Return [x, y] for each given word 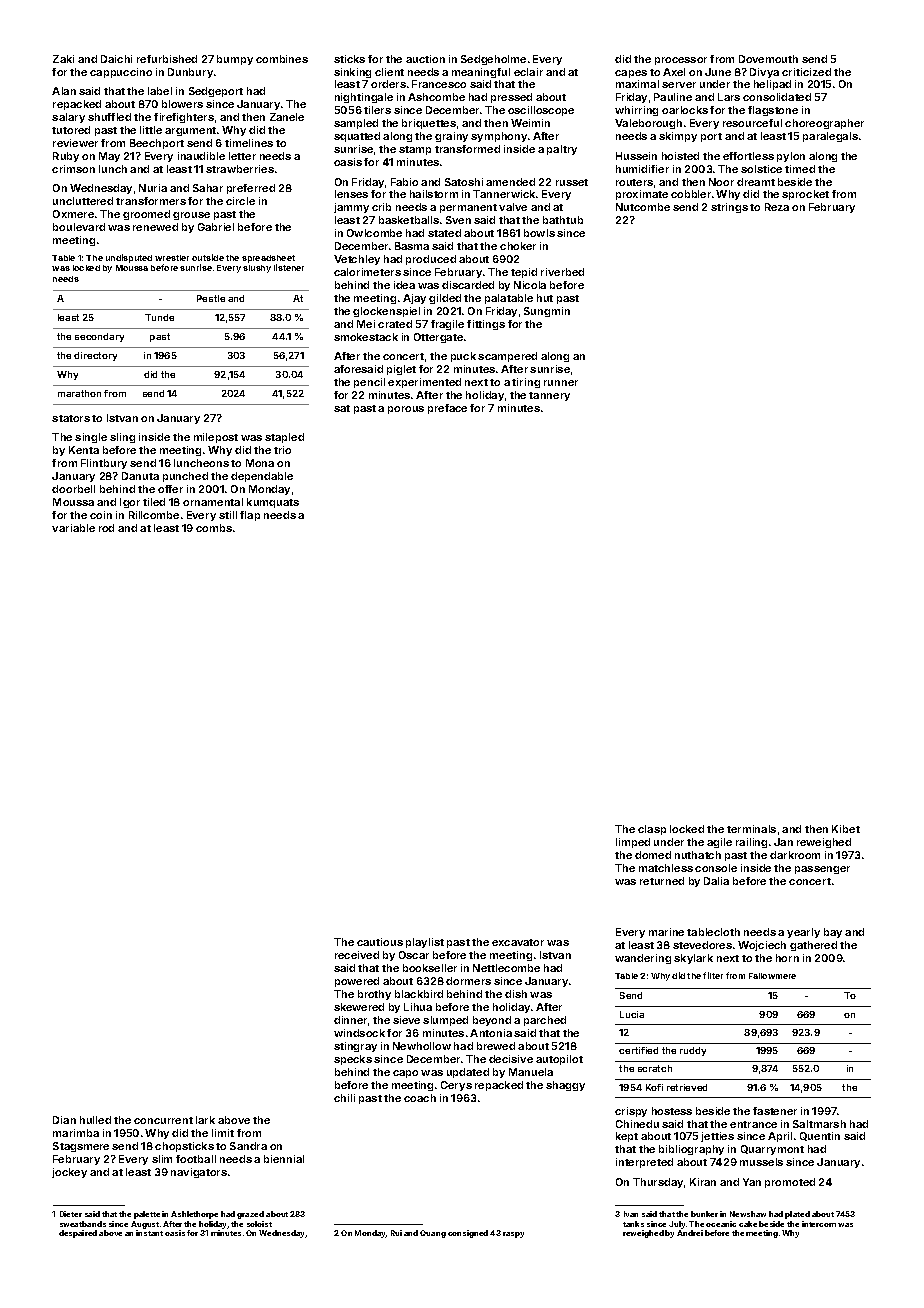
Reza [777, 207]
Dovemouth [768, 59]
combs [214, 528]
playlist [425, 943]
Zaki [63, 59]
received [357, 955]
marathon [79, 393]
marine [666, 932]
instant [149, 1233]
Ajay [414, 299]
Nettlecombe [506, 968]
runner [561, 383]
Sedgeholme [493, 60]
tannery [549, 396]
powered [357, 982]
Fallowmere [772, 976]
